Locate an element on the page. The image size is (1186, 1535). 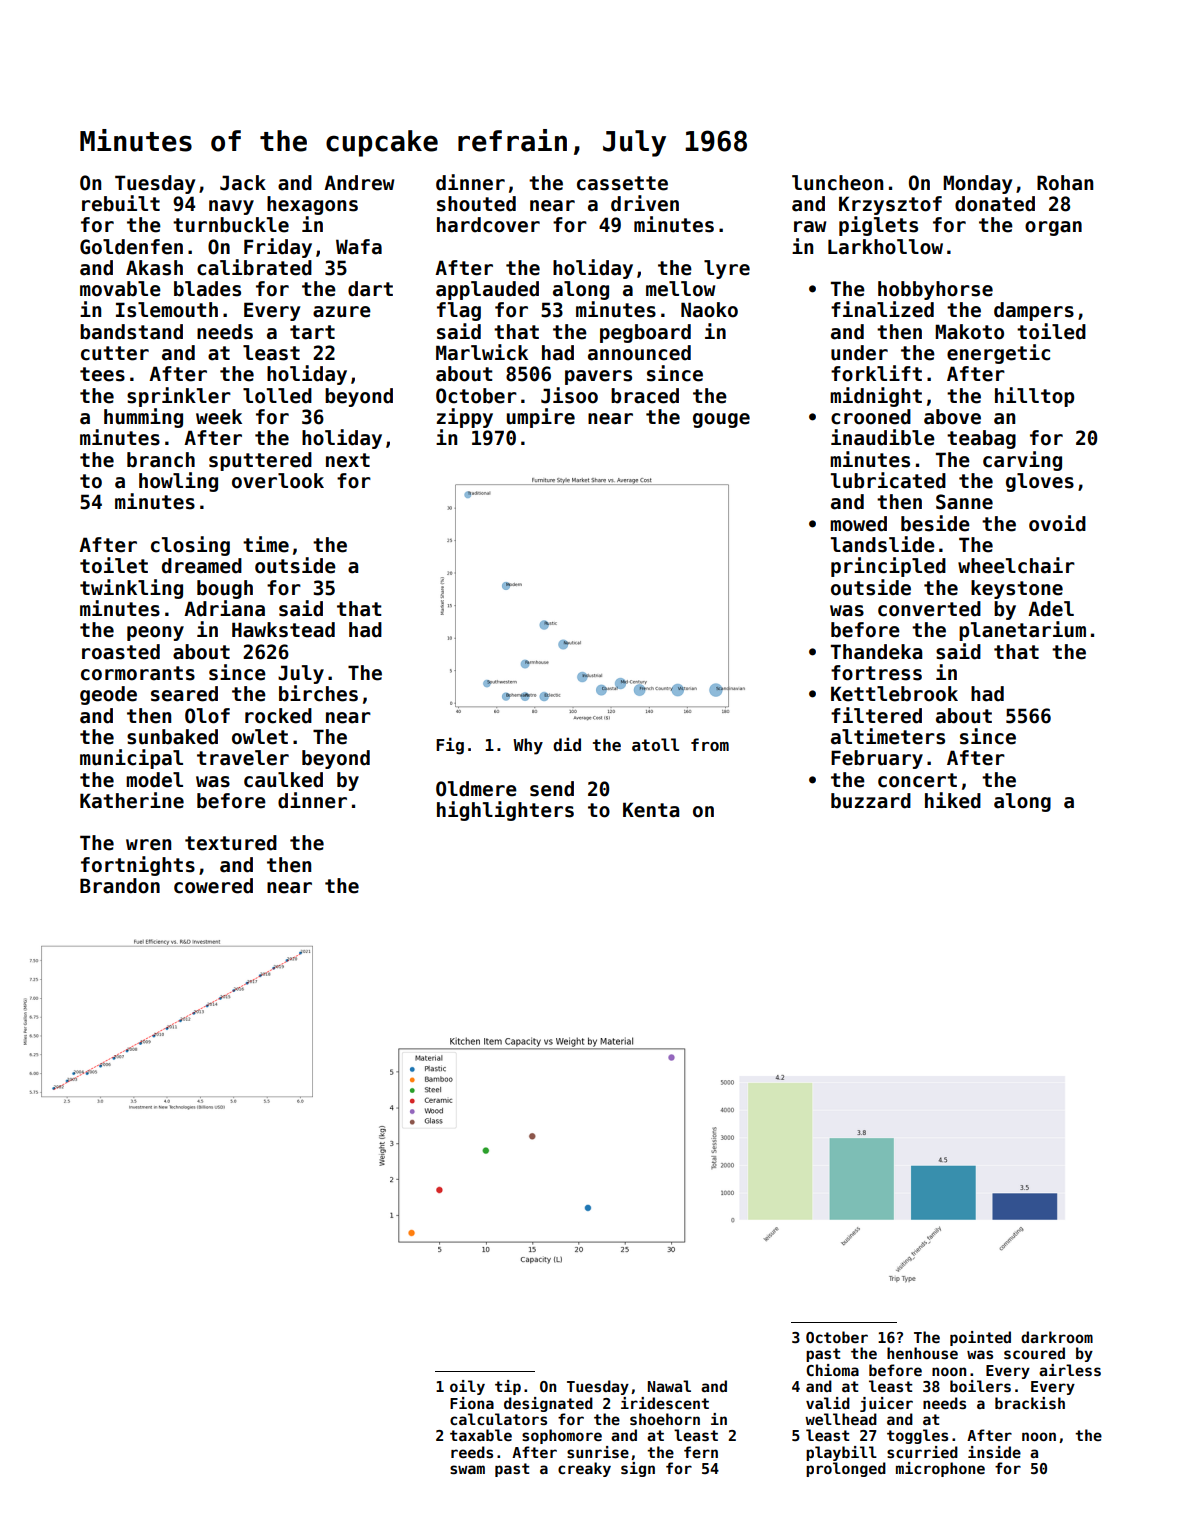
cassette is located at coordinates (622, 183).
